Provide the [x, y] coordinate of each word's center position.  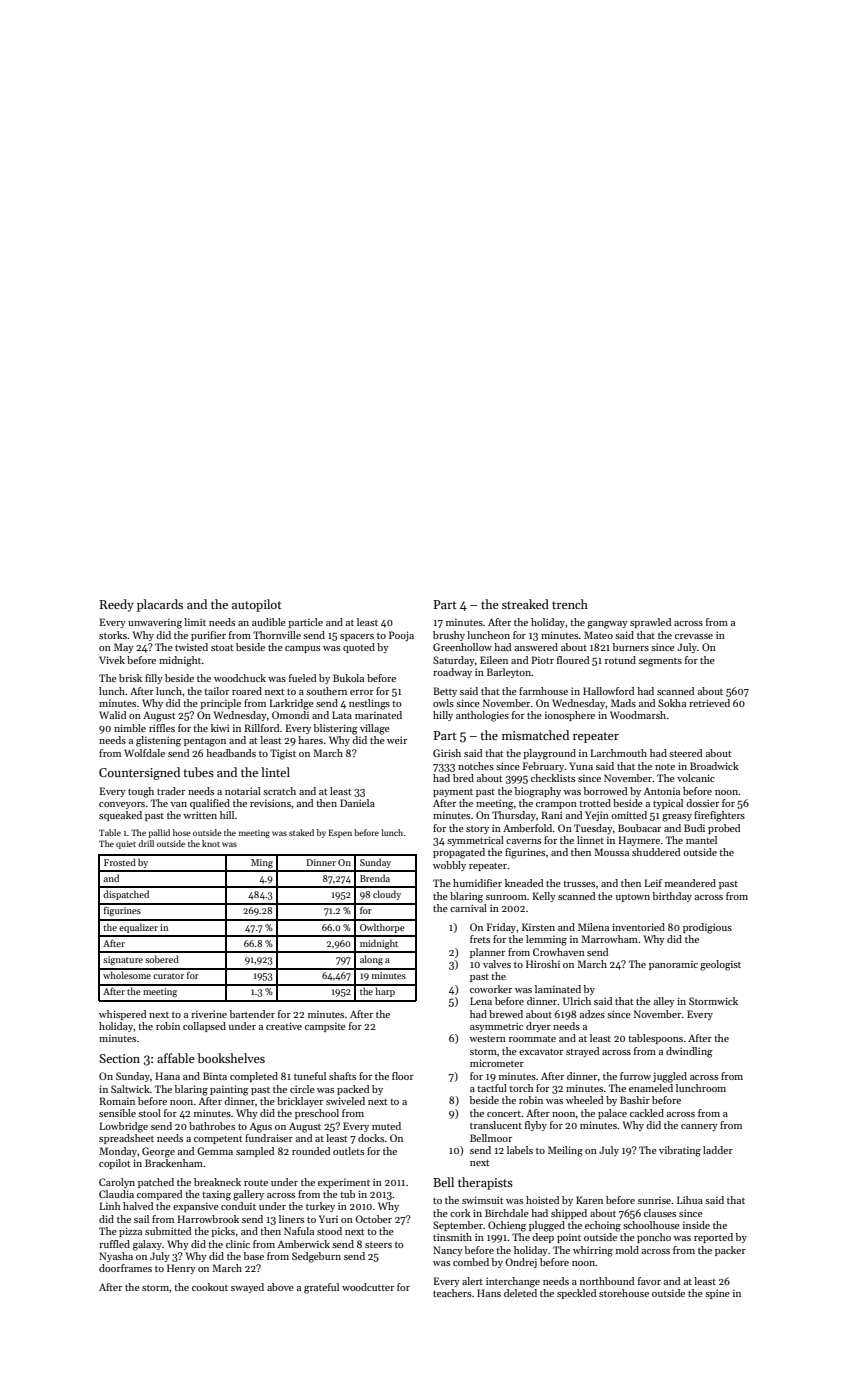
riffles [162, 728]
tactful [492, 1088]
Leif [653, 883]
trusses [579, 884]
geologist [720, 965]
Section [119, 1058]
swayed [247, 1288]
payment [453, 793]
